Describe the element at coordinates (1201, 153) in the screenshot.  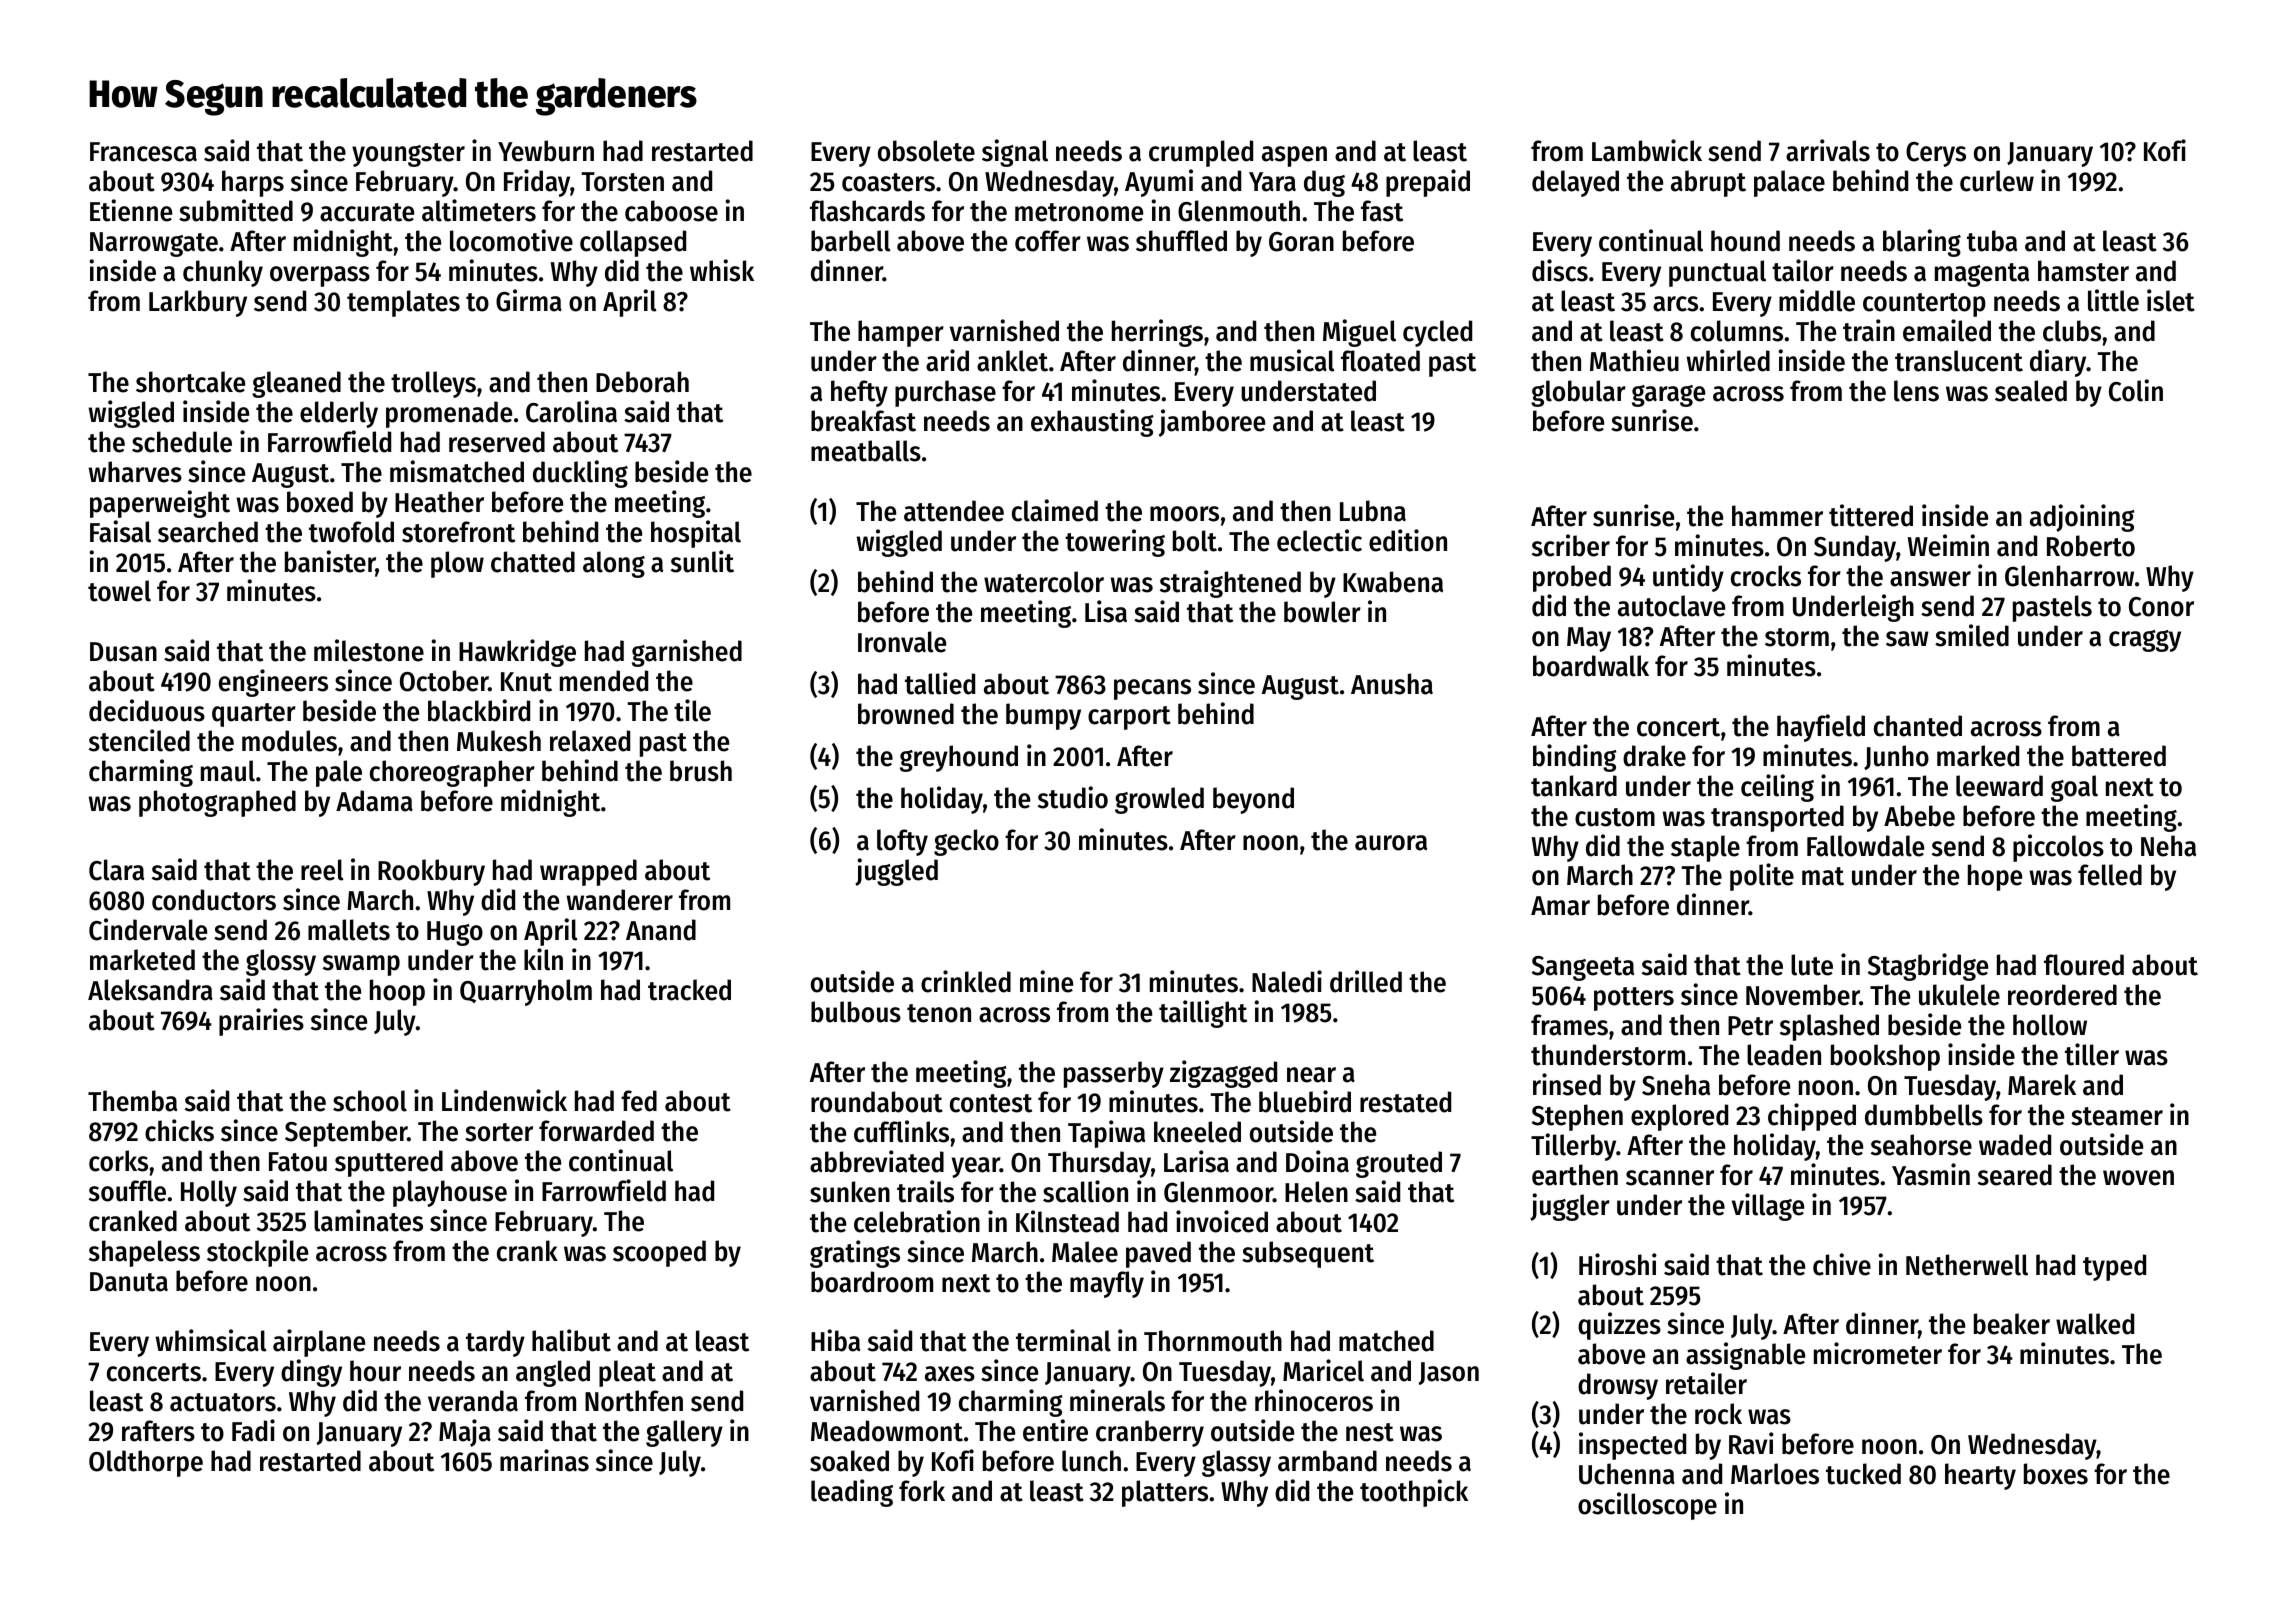
I see `crumpled` at that location.
